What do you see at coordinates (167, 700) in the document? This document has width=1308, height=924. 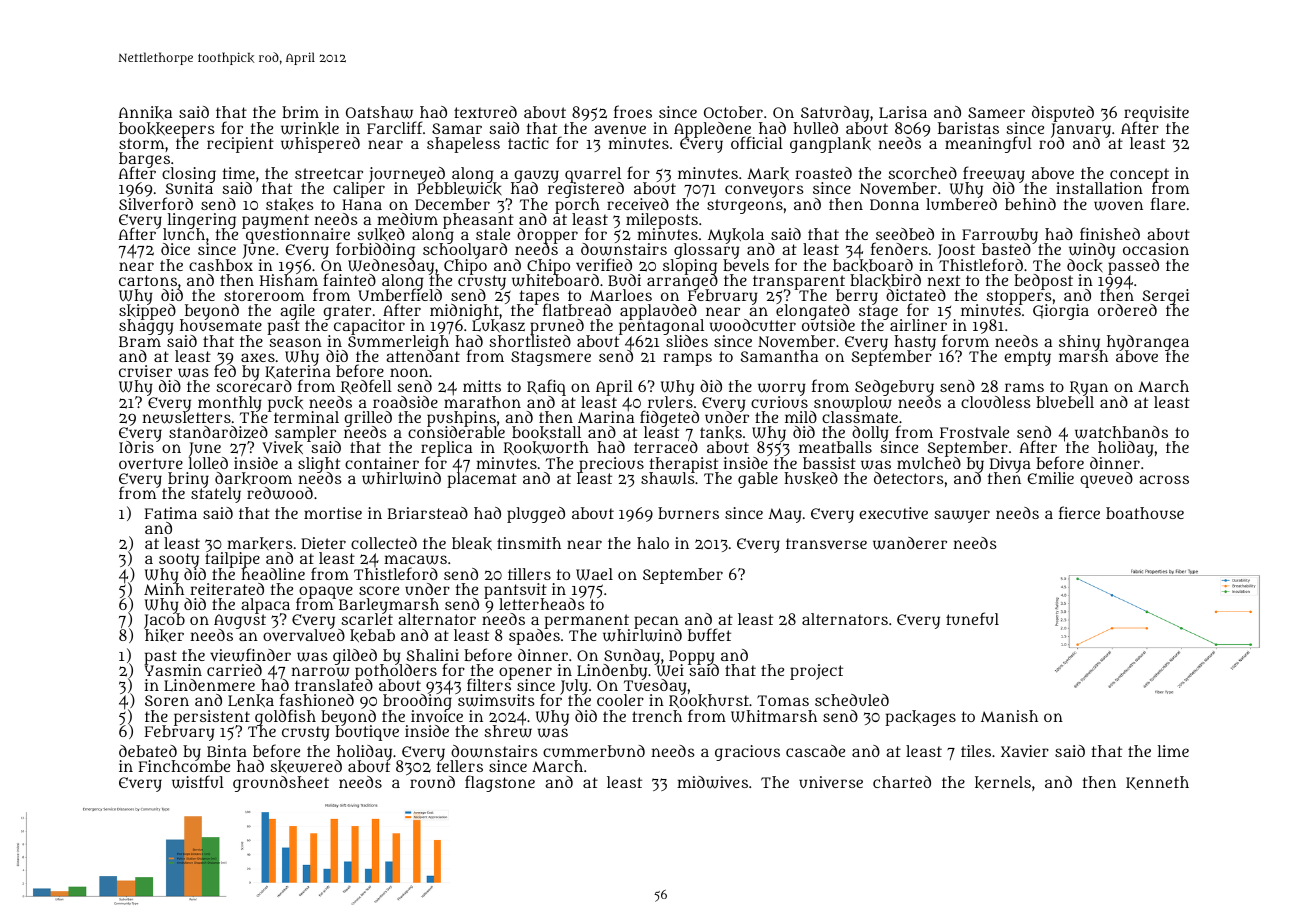 I see `Soren` at bounding box center [167, 700].
